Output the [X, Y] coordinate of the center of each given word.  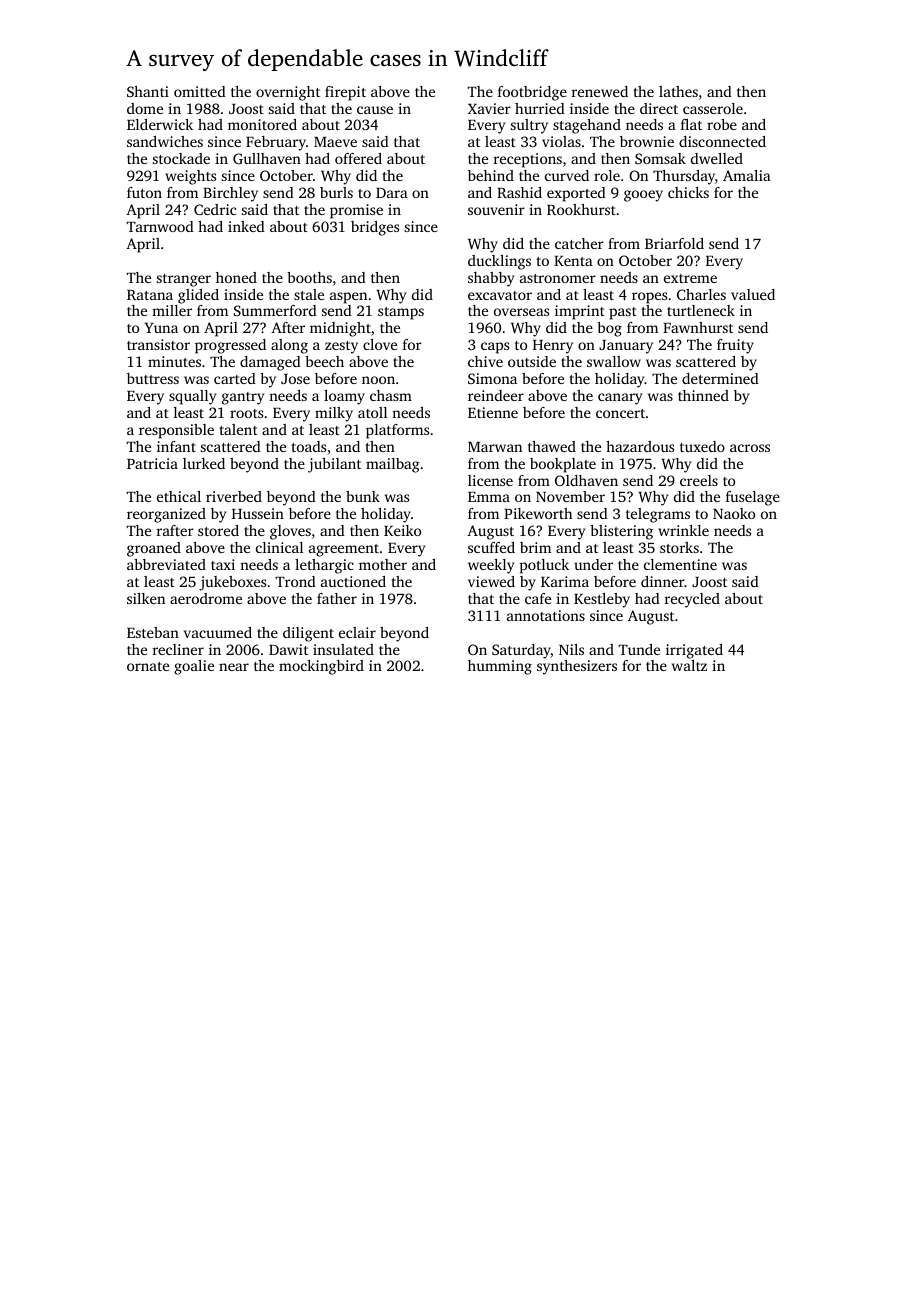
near [234, 667]
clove [380, 344]
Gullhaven [267, 158]
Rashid [519, 192]
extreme [690, 278]
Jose [295, 379]
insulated [343, 649]
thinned [703, 395]
